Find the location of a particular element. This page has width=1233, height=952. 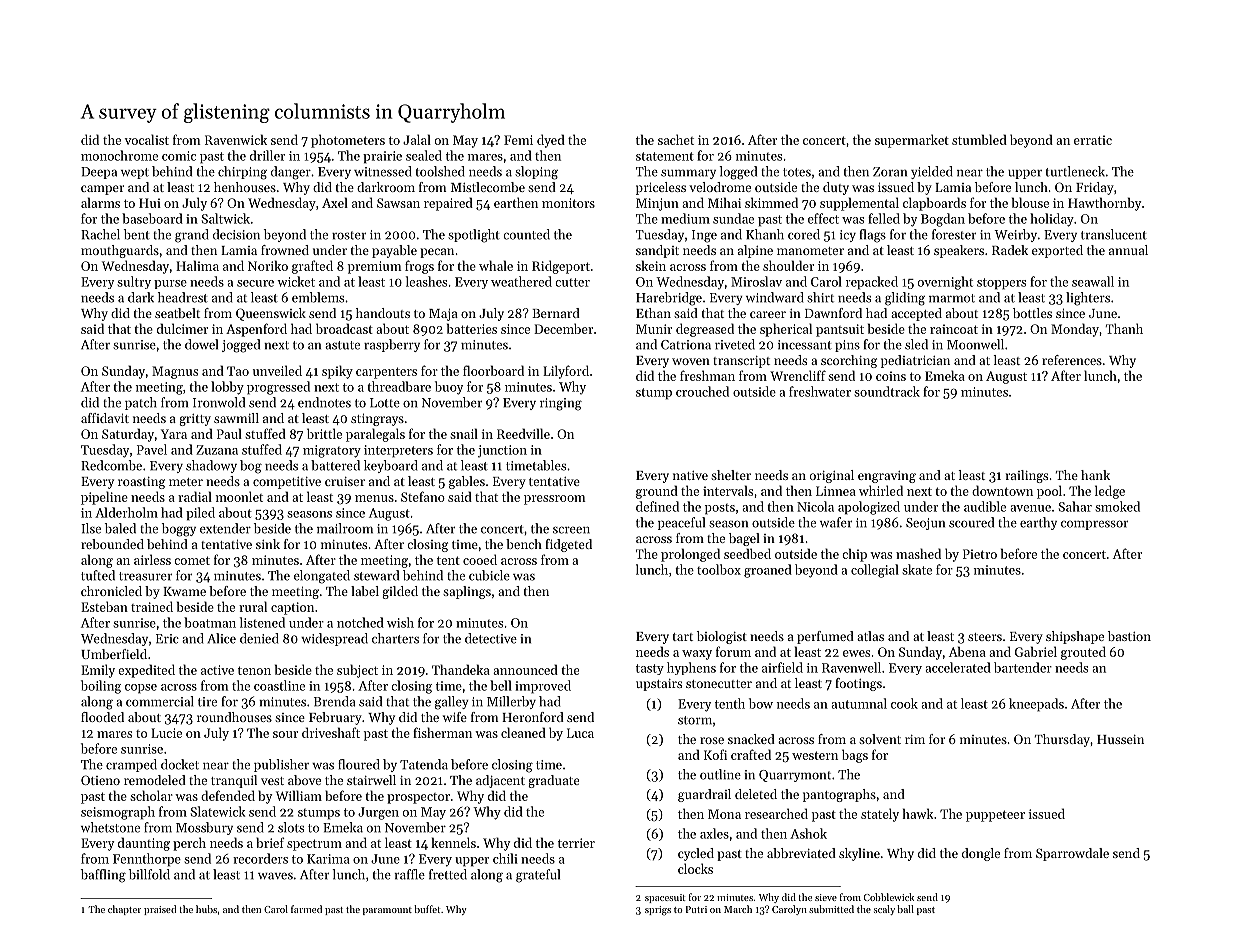

deleted is located at coordinates (756, 794).
